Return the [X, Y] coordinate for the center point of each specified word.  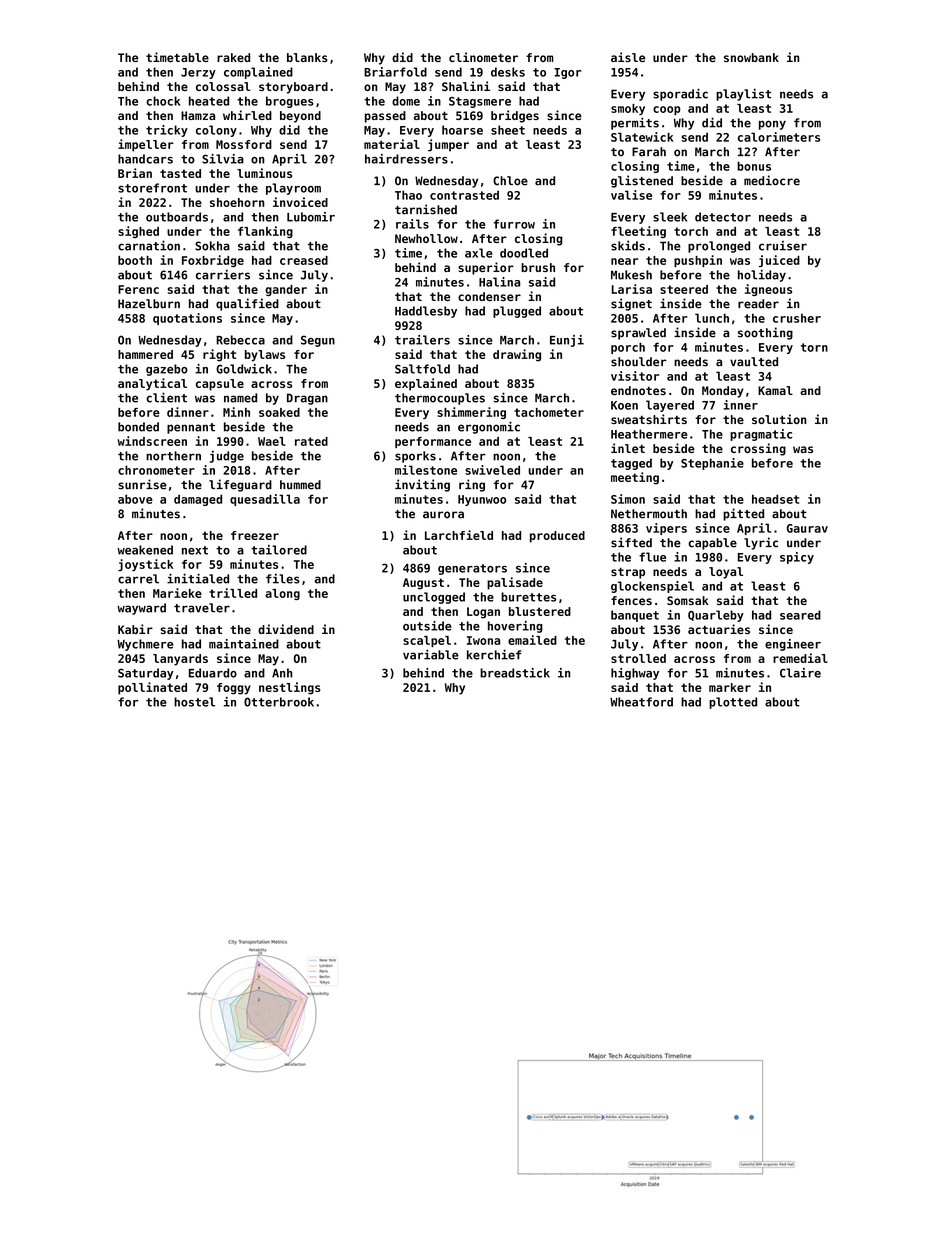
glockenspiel [652, 587]
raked [233, 57]
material [392, 144]
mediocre [772, 180]
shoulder [638, 362]
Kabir [135, 629]
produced [557, 537]
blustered [540, 611]
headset [775, 499]
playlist [743, 94]
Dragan [307, 399]
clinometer [483, 57]
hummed [300, 485]
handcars [145, 159]
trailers [422, 340]
